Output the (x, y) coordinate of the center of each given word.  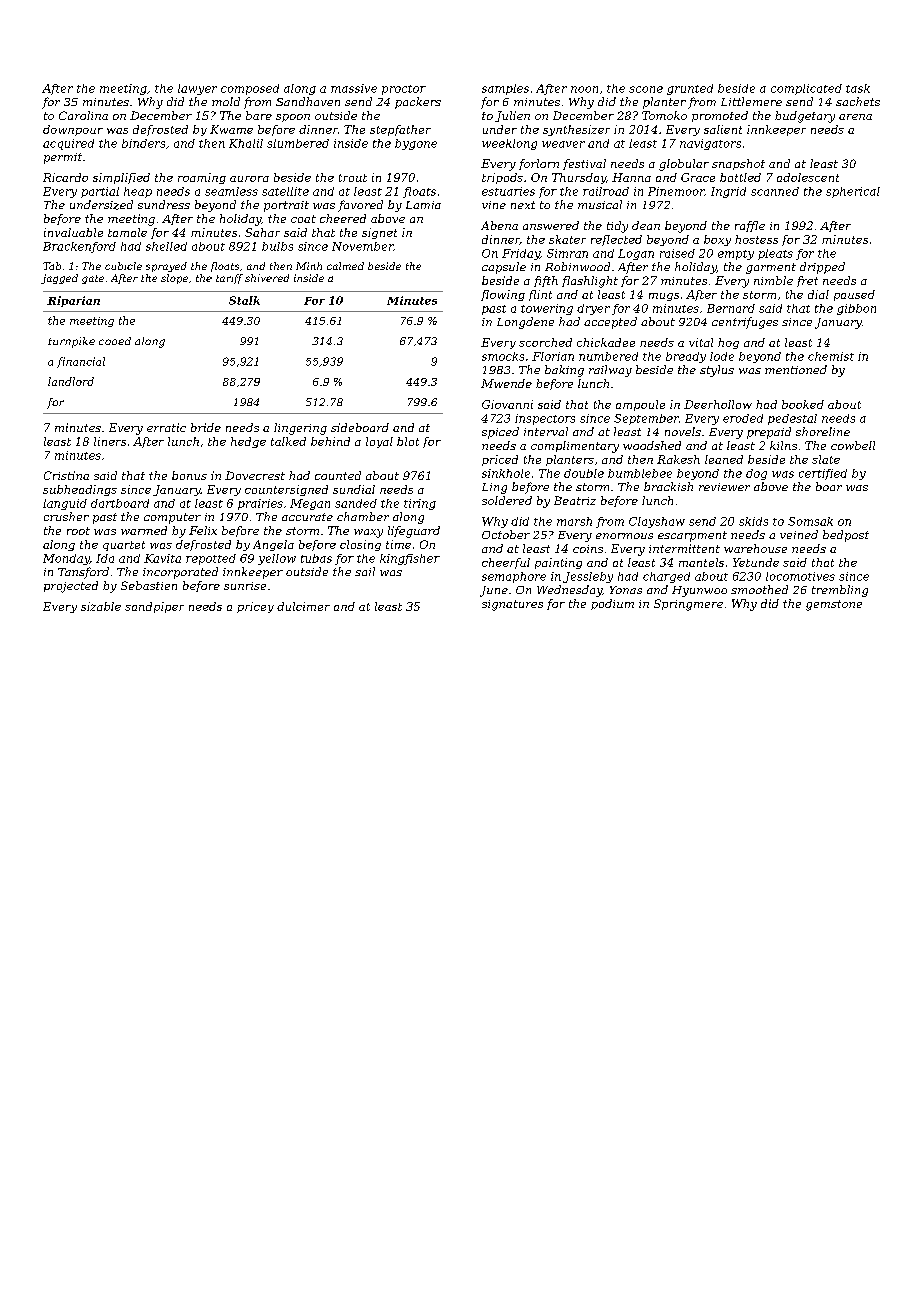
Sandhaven (308, 101)
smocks (503, 356)
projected (71, 587)
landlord (71, 381)
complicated (806, 89)
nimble (773, 280)
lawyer (197, 89)
